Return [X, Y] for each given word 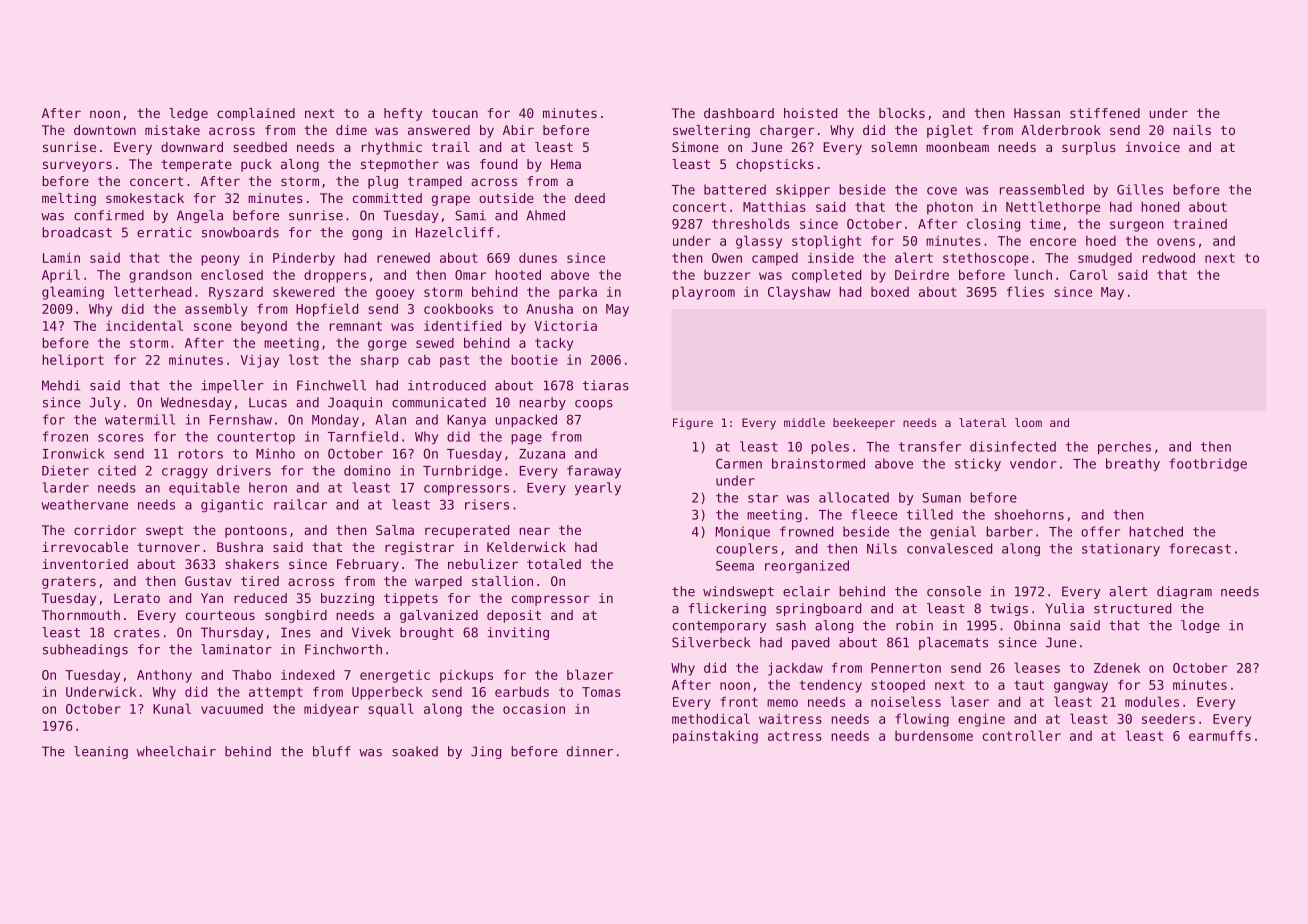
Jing [486, 752]
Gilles [1140, 189]
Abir [518, 130]
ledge [188, 114]
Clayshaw [799, 293]
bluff [332, 751]
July [104, 403]
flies [1025, 291]
